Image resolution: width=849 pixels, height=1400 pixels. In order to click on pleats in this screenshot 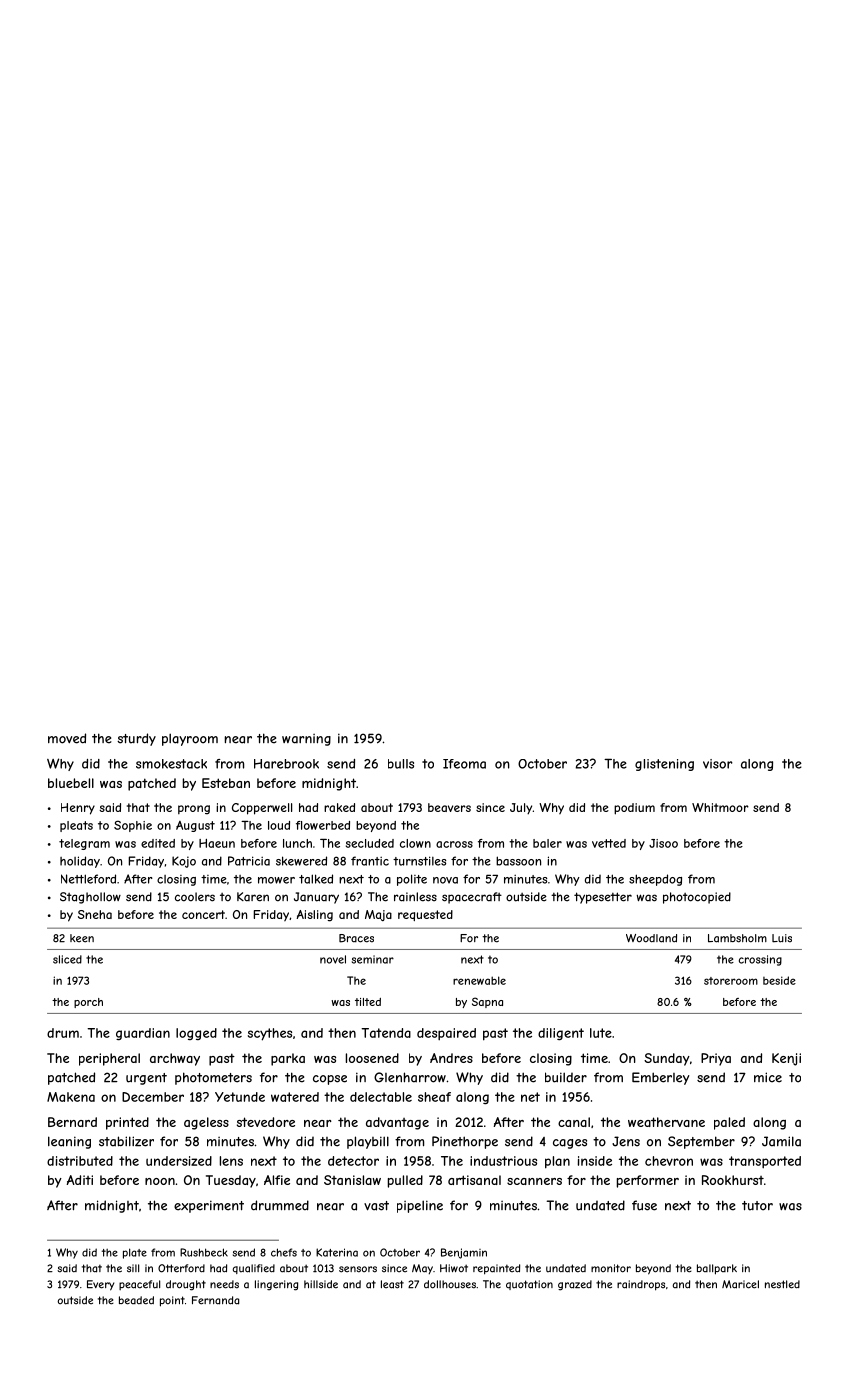, I will do `click(76, 826)`.
